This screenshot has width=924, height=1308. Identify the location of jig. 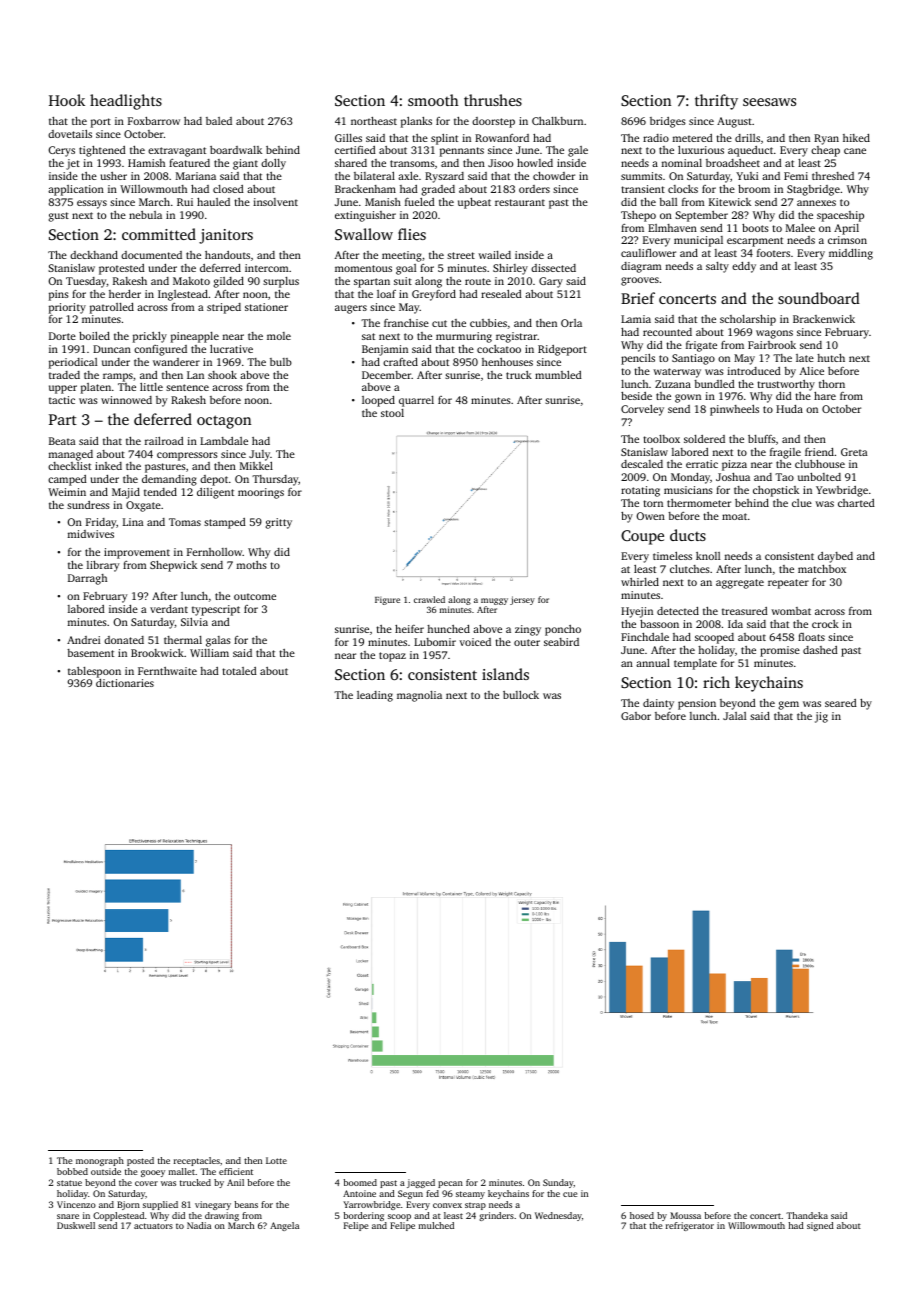
(821, 717).
